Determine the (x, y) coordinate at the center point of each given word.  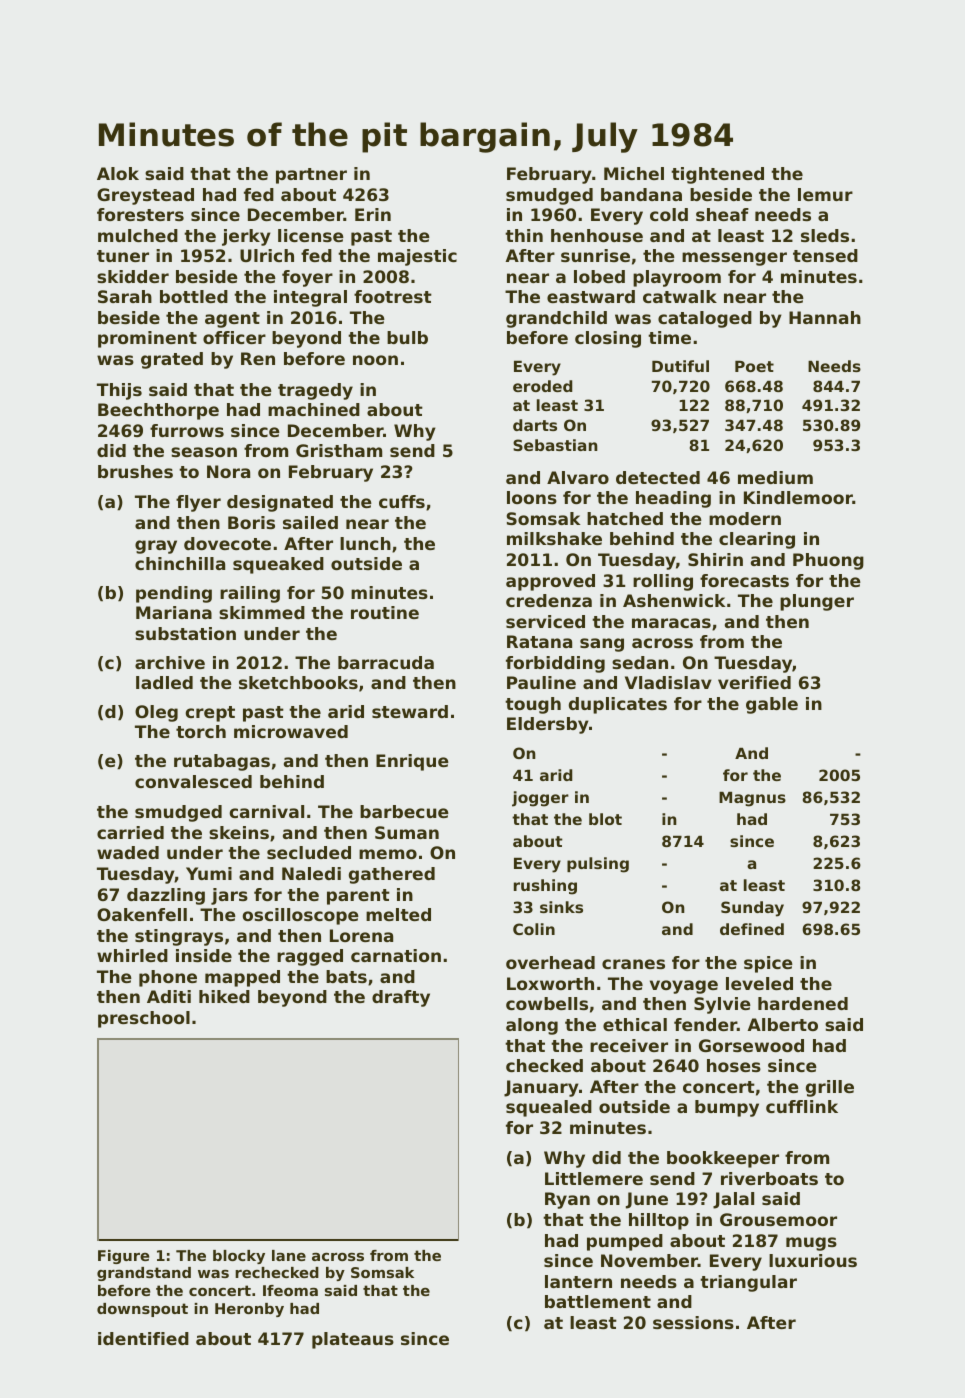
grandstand (144, 1274)
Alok (118, 173)
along (532, 1026)
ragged (310, 957)
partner (311, 176)
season (204, 452)
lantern (578, 1281)
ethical (635, 1024)
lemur (825, 194)
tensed (825, 255)
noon (375, 360)
